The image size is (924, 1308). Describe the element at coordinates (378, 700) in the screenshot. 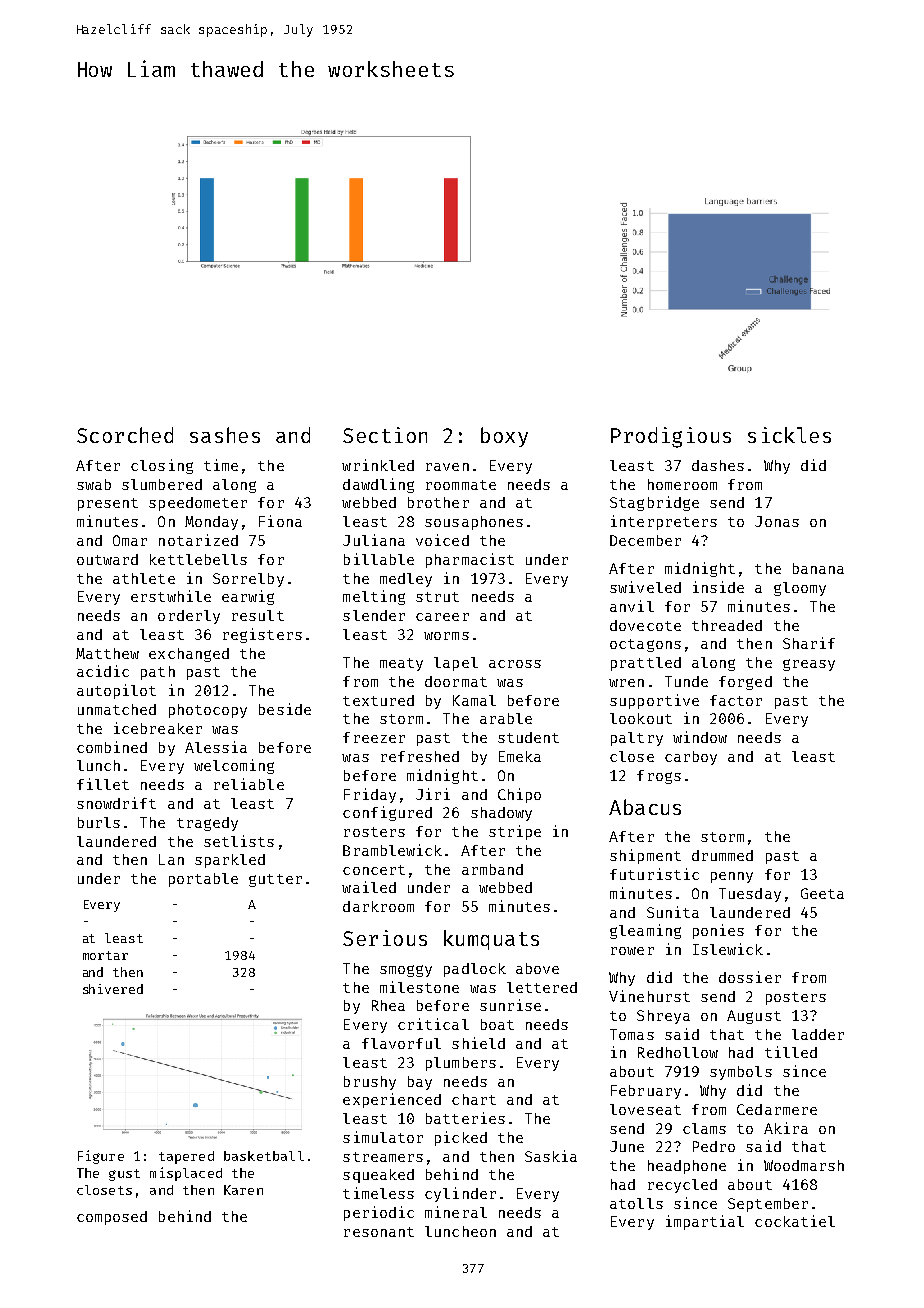

I see `textured` at that location.
